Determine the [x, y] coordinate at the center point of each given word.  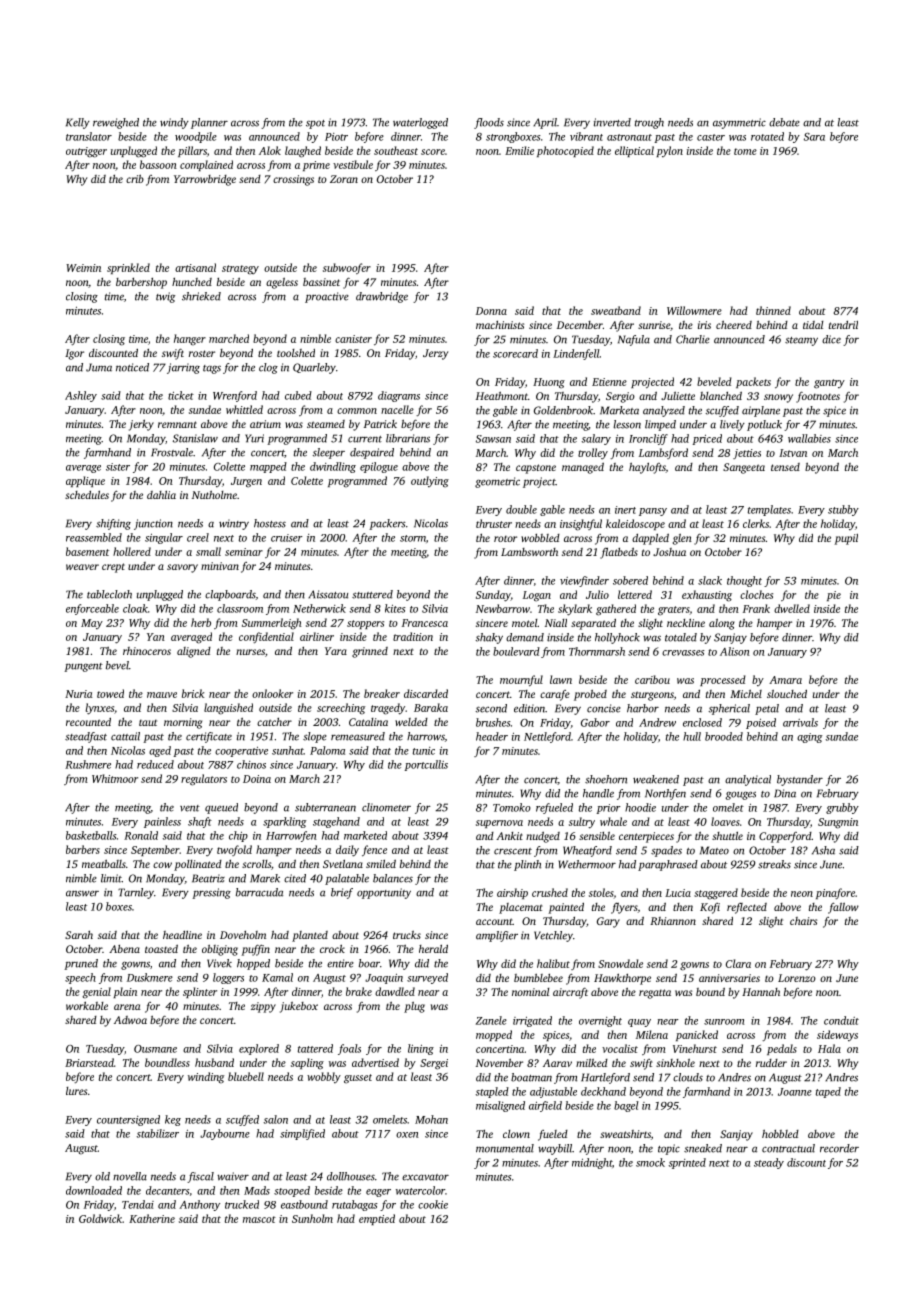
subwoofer [347, 268]
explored [259, 1049]
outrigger [86, 152]
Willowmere [694, 310]
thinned [773, 310]
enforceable [92, 609]
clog [268, 368]
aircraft [570, 993]
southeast [396, 150]
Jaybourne [225, 1134]
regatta [655, 994]
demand [525, 637]
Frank [756, 608]
